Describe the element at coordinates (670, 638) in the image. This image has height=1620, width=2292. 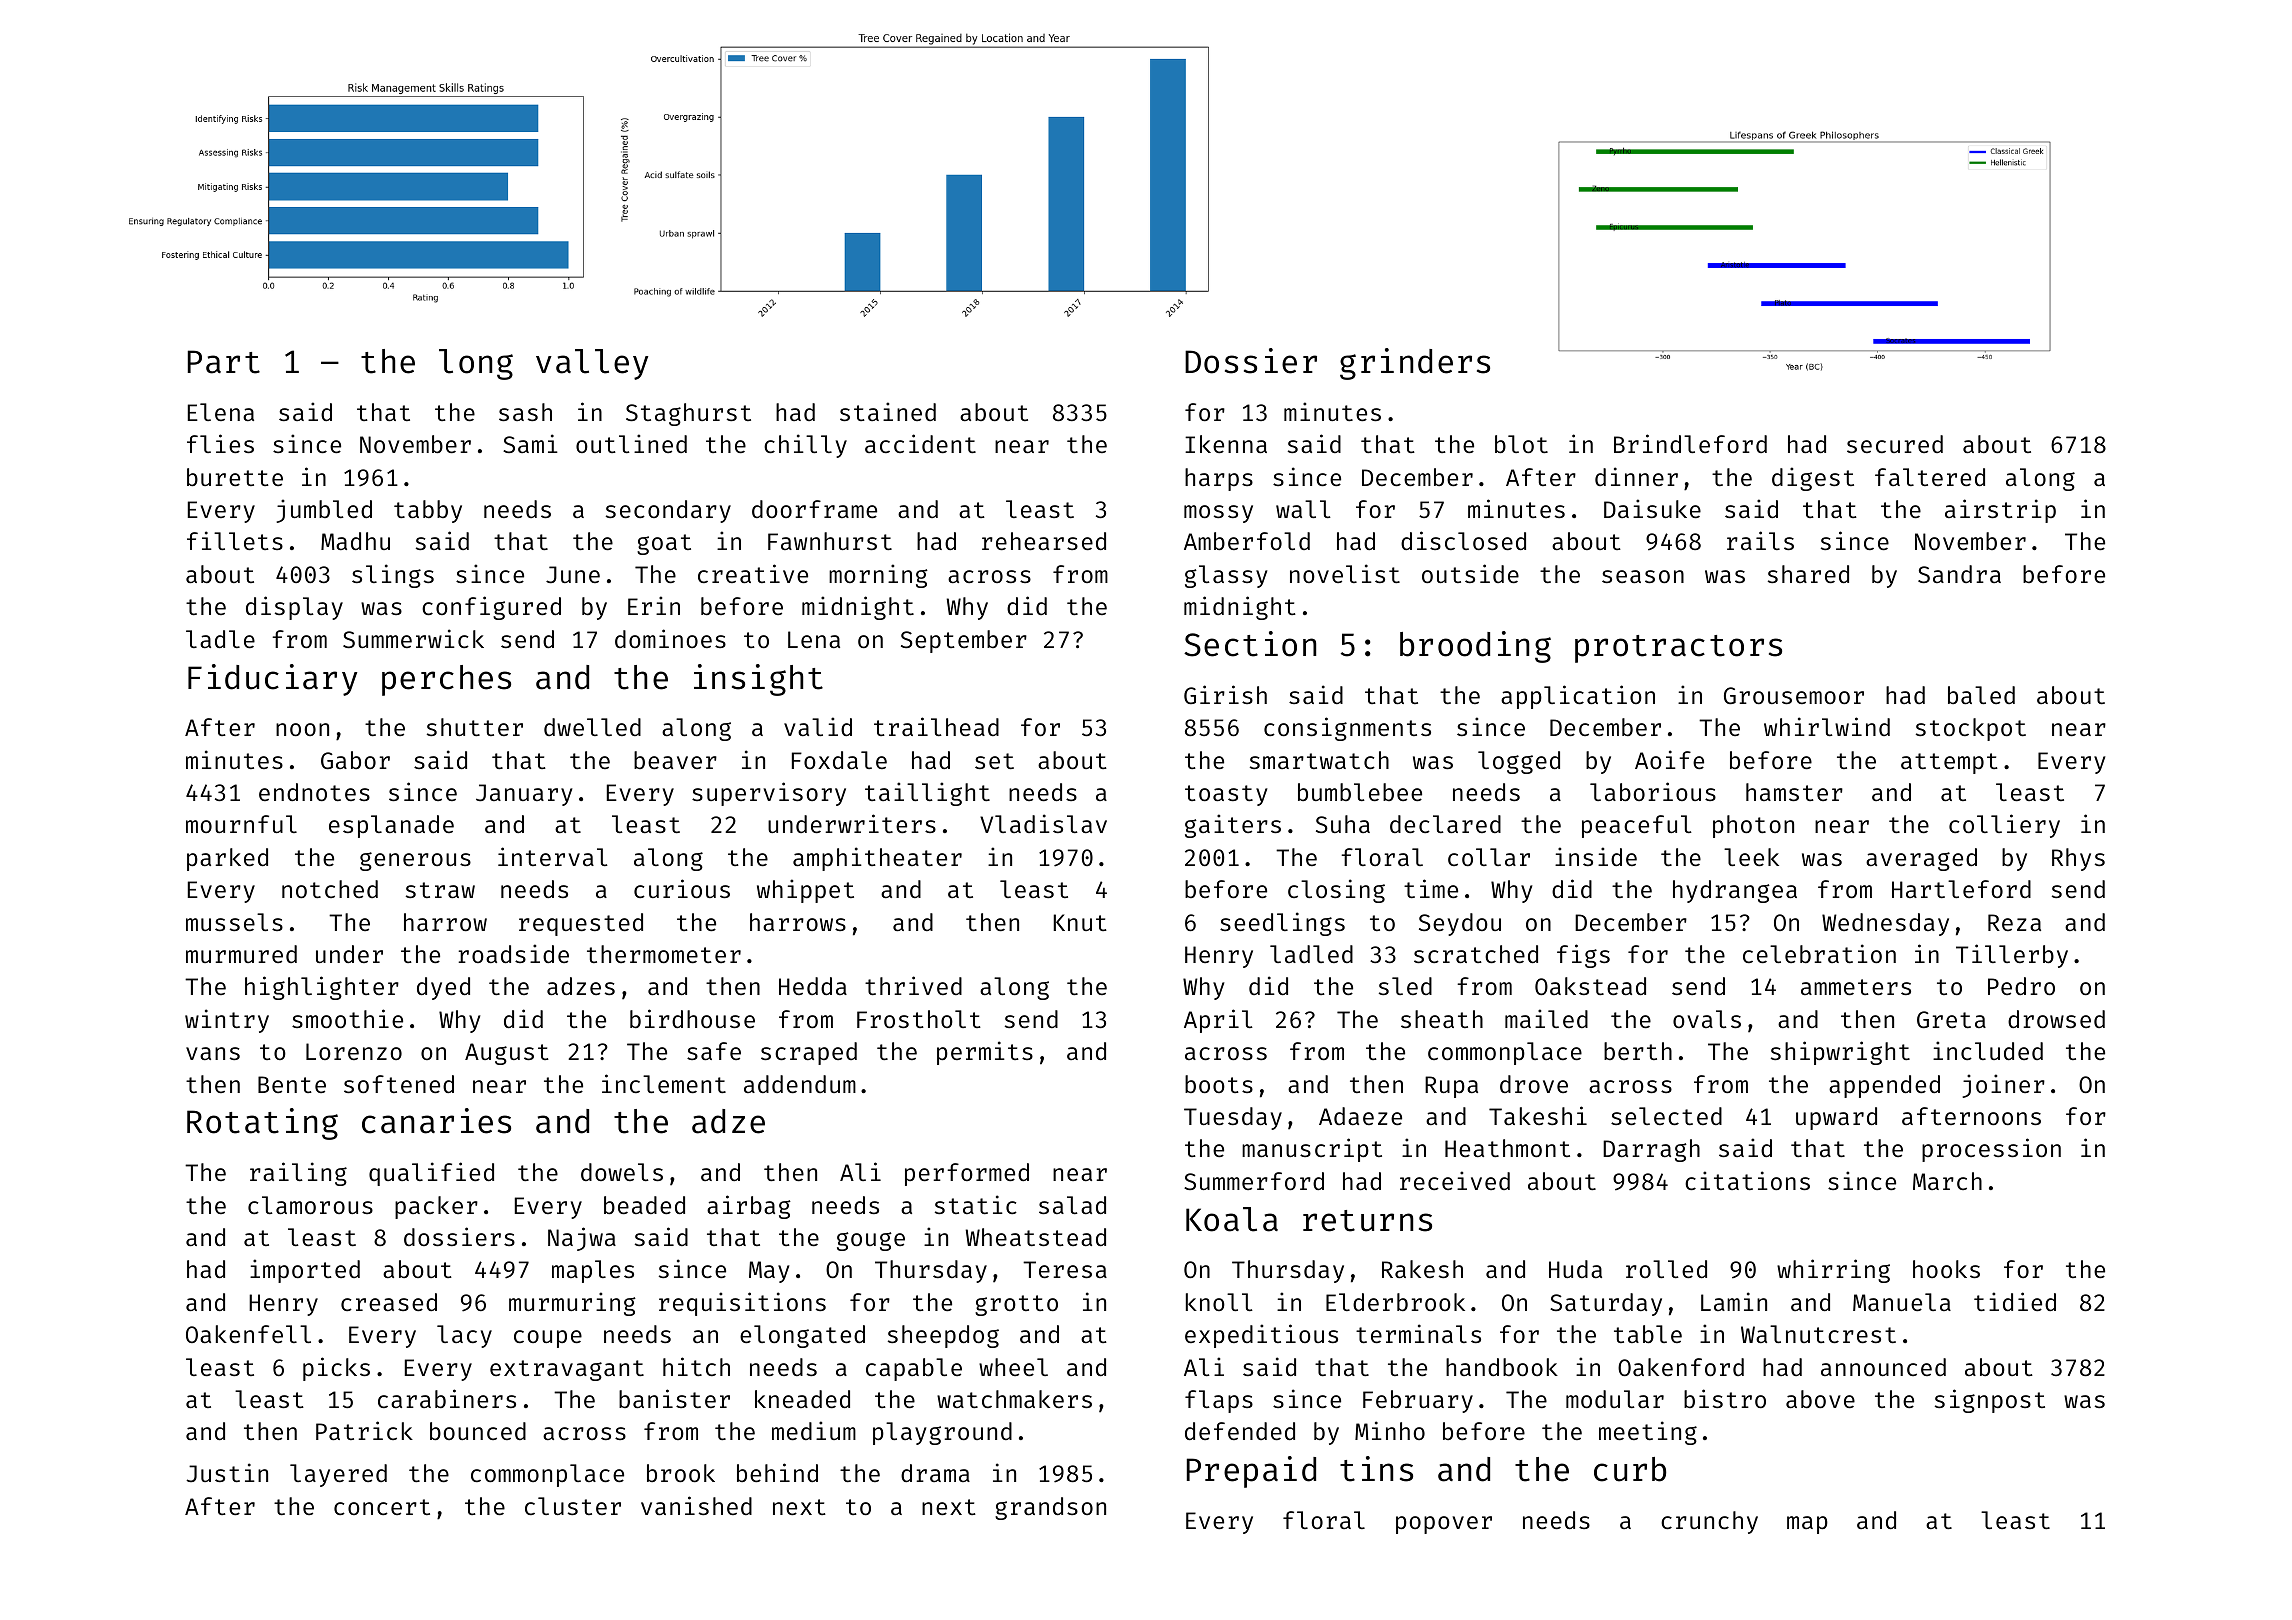
I see `dominoes` at that location.
